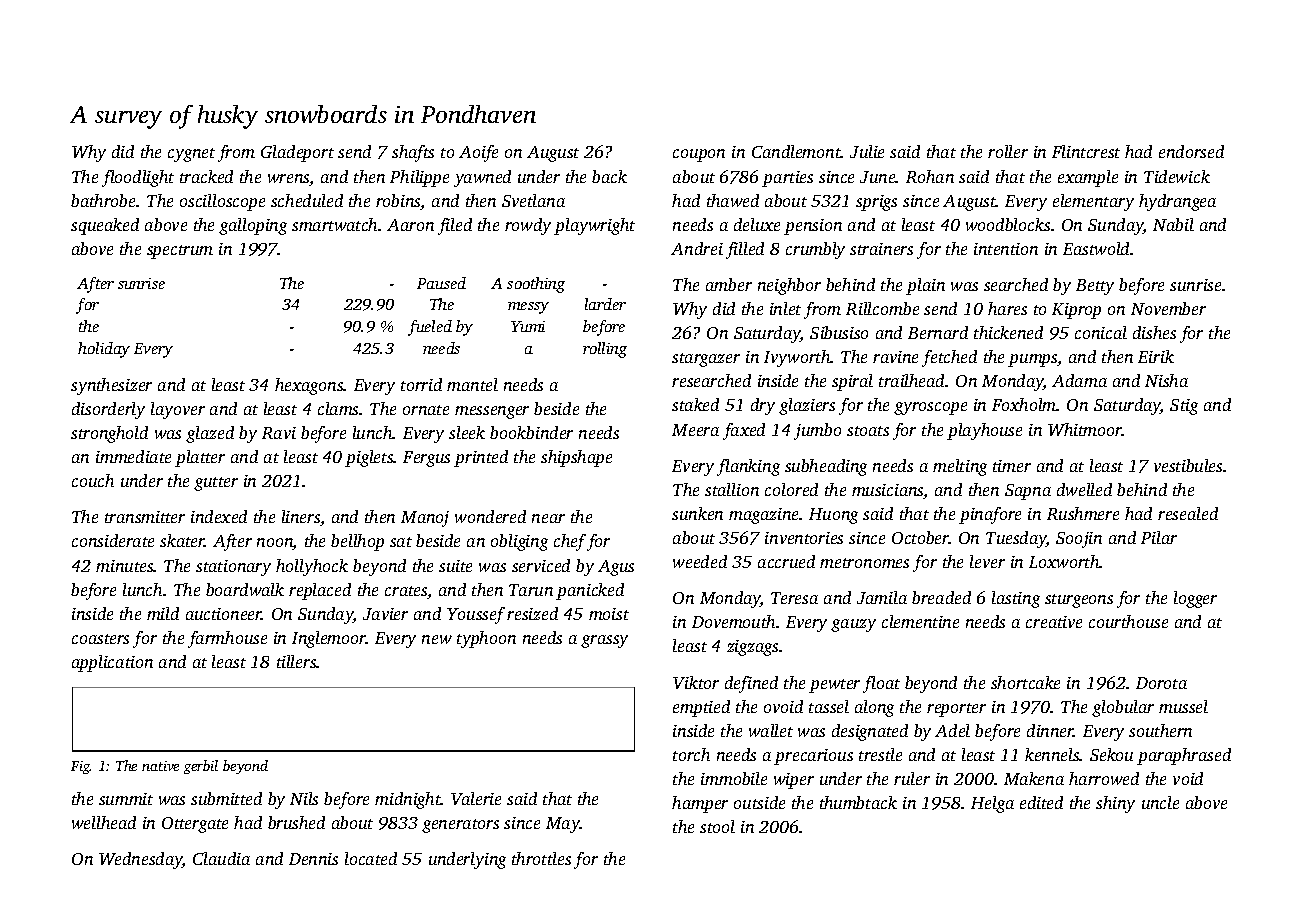  Describe the element at coordinates (590, 591) in the screenshot. I see `panicked` at that location.
